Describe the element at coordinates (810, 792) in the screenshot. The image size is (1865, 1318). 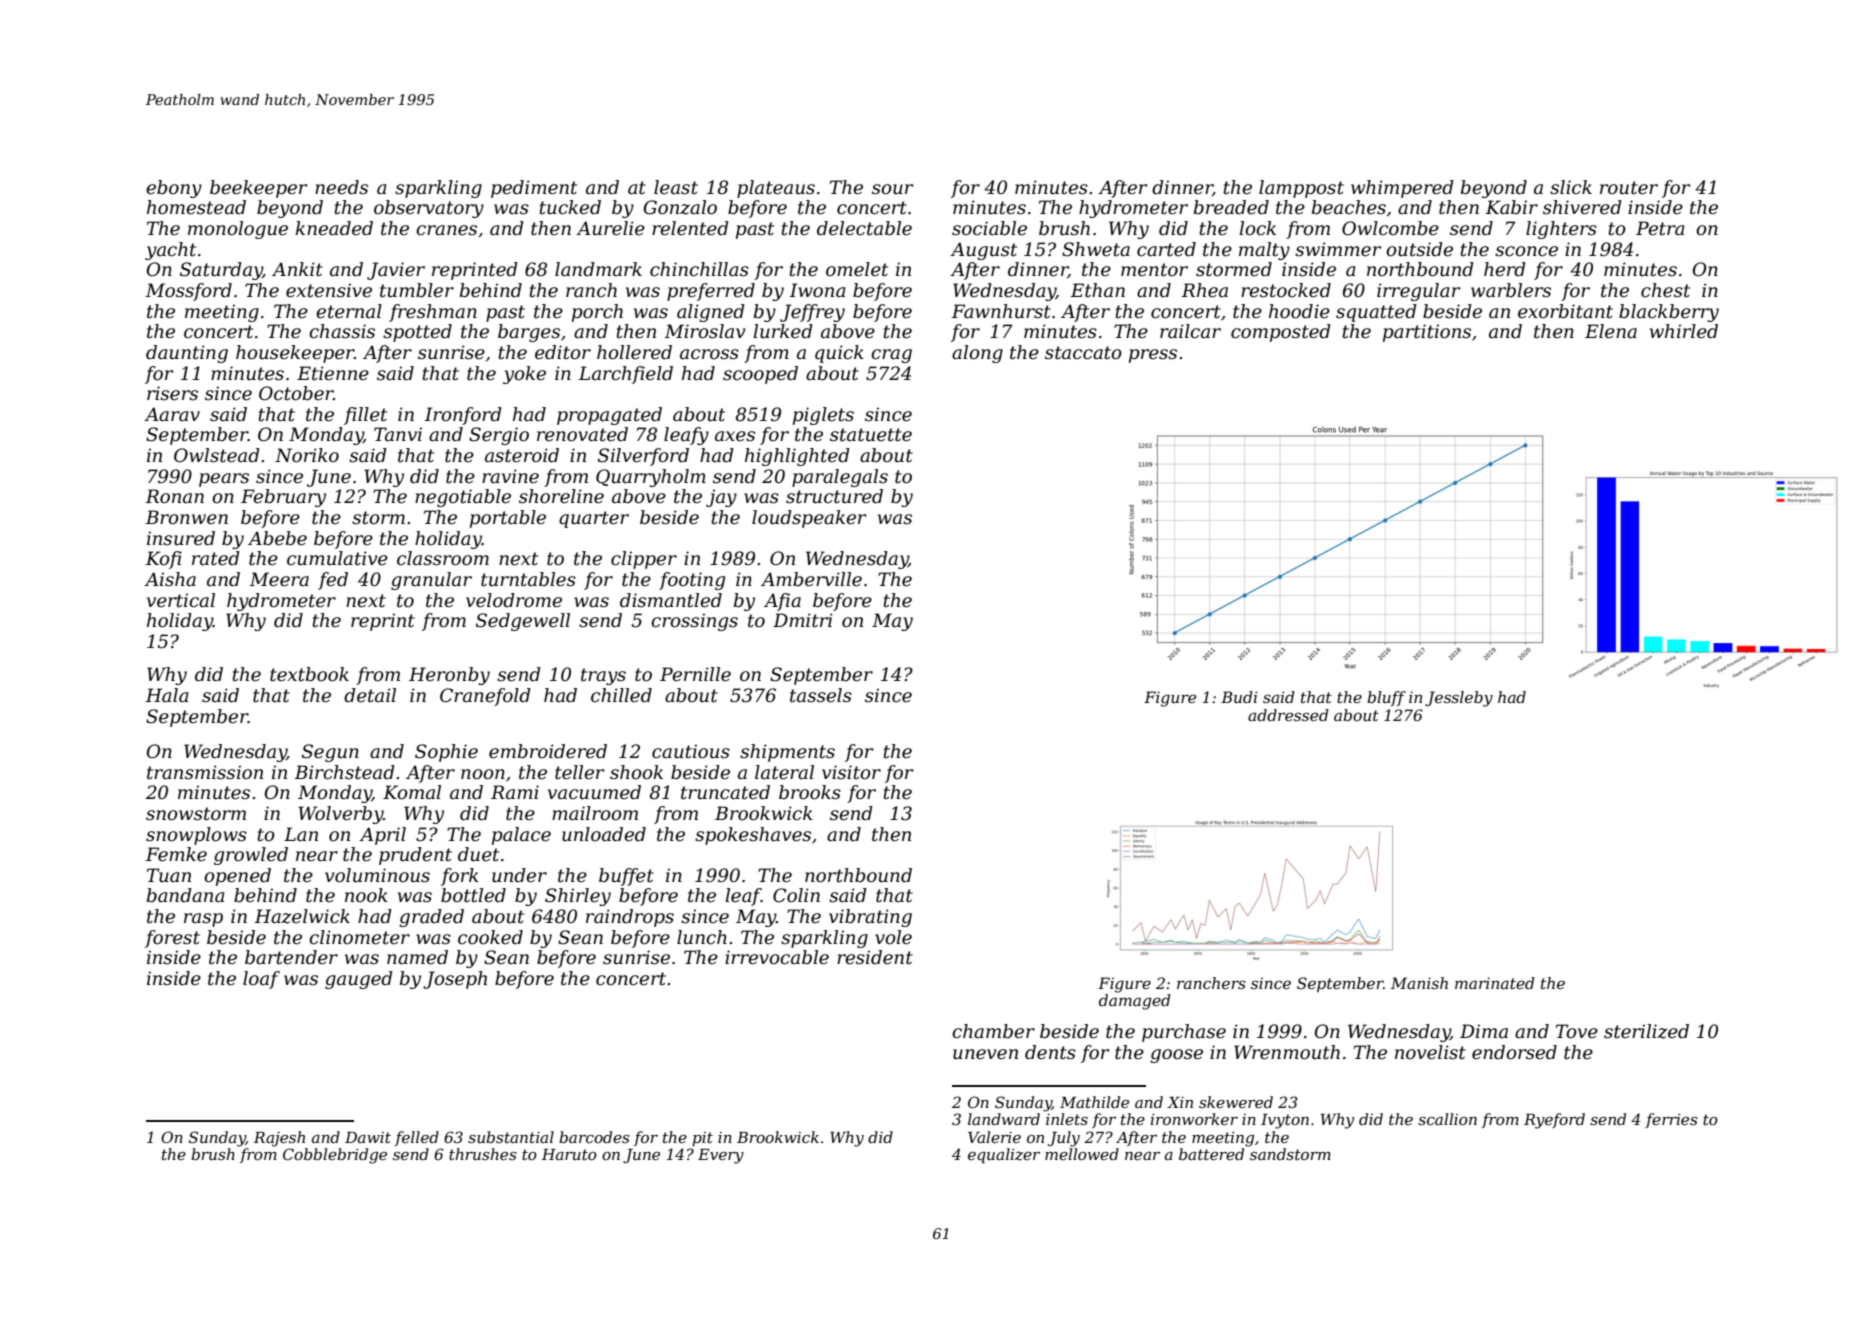
I see `brooks` at that location.
